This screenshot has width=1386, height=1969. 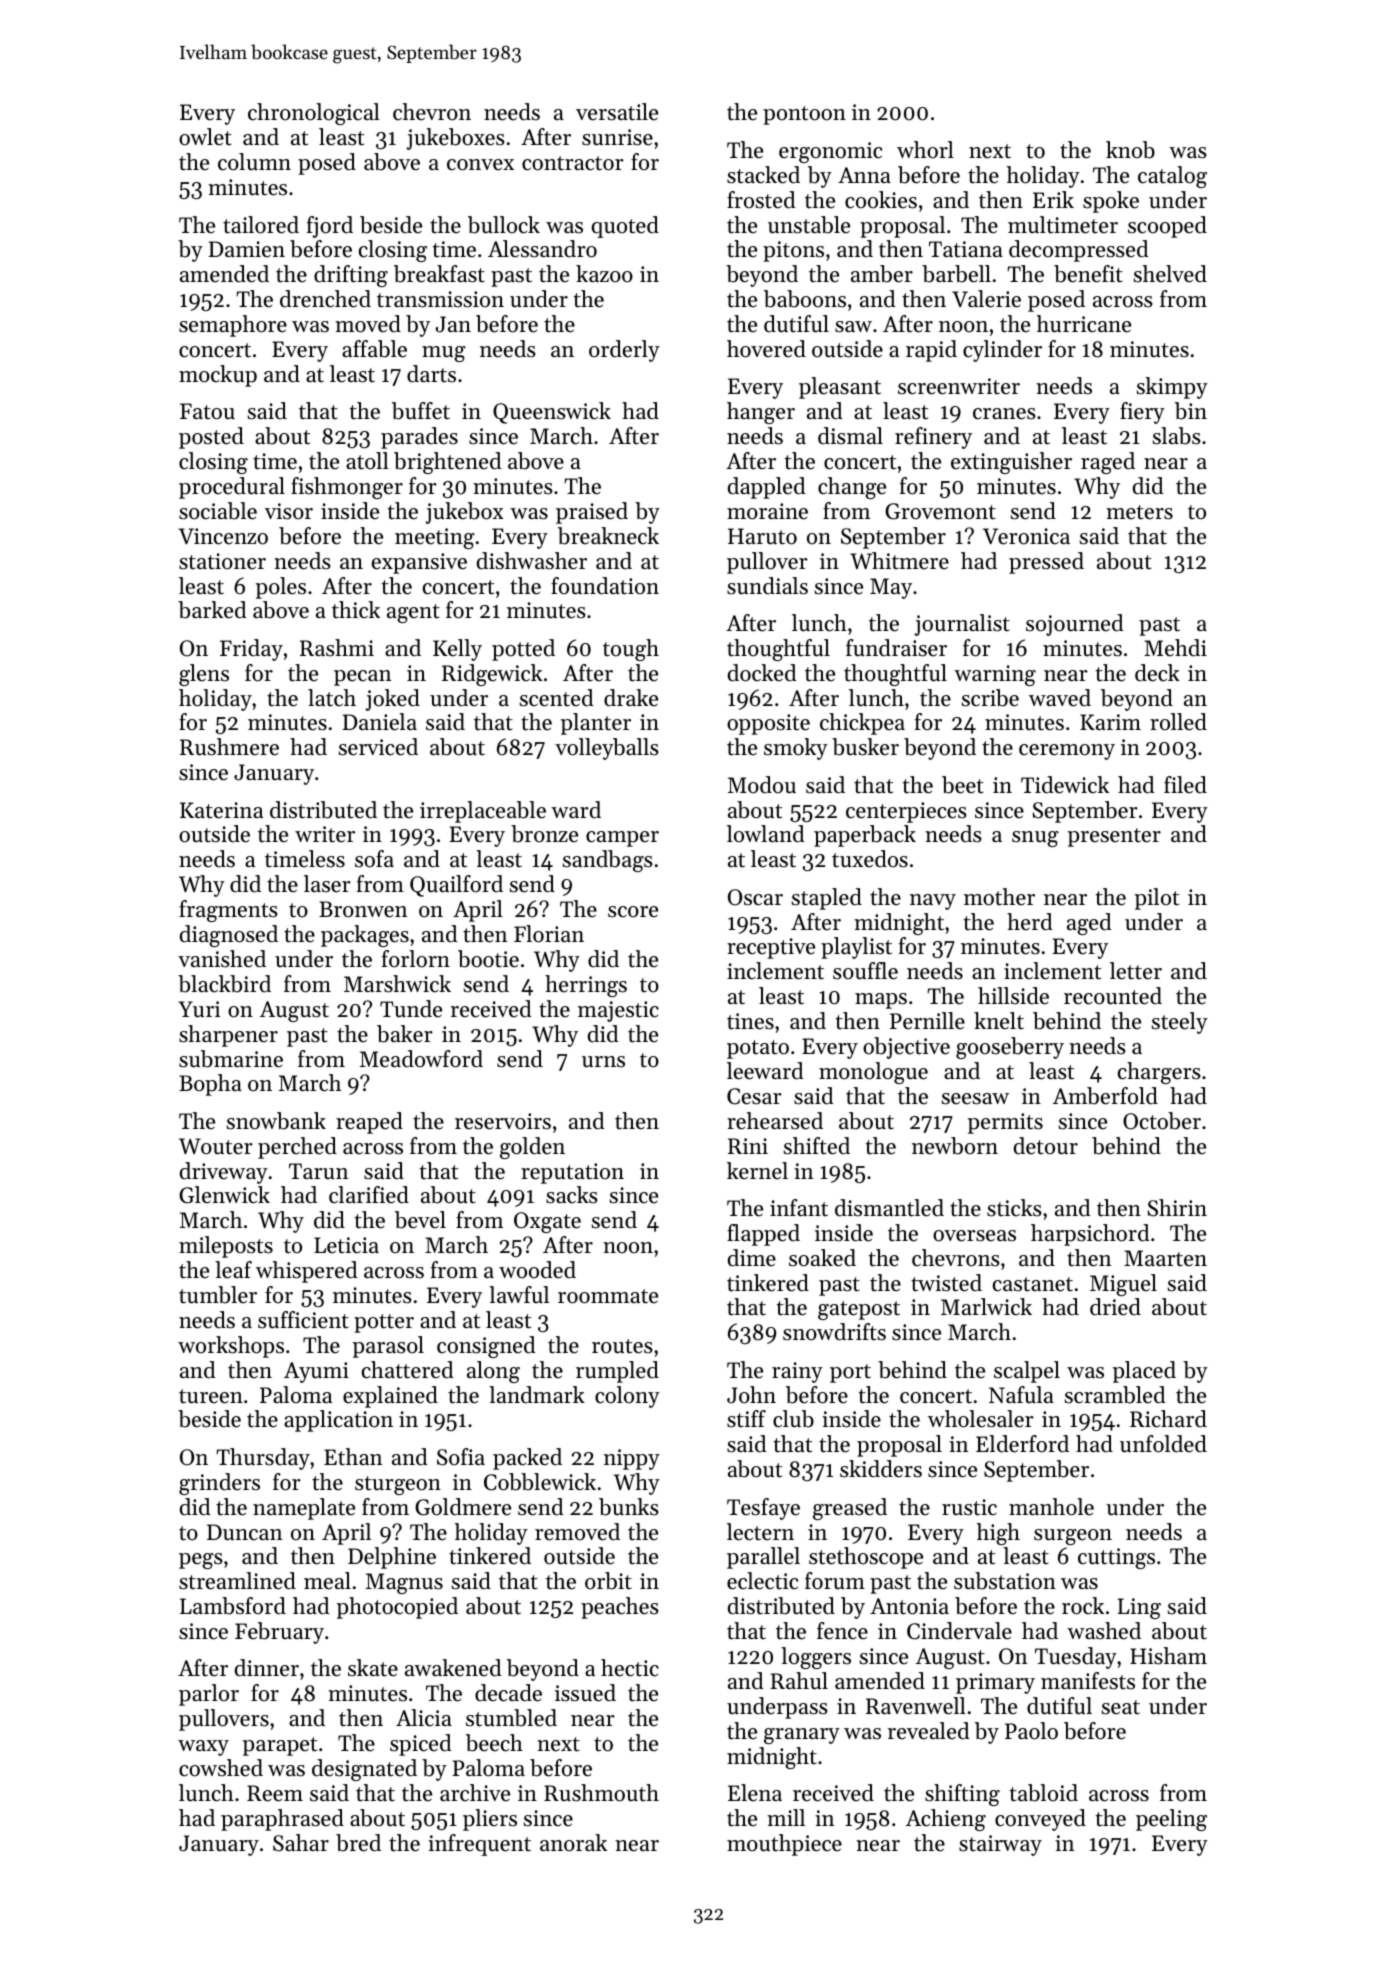 What do you see at coordinates (799, 1208) in the screenshot?
I see `infant` at bounding box center [799, 1208].
